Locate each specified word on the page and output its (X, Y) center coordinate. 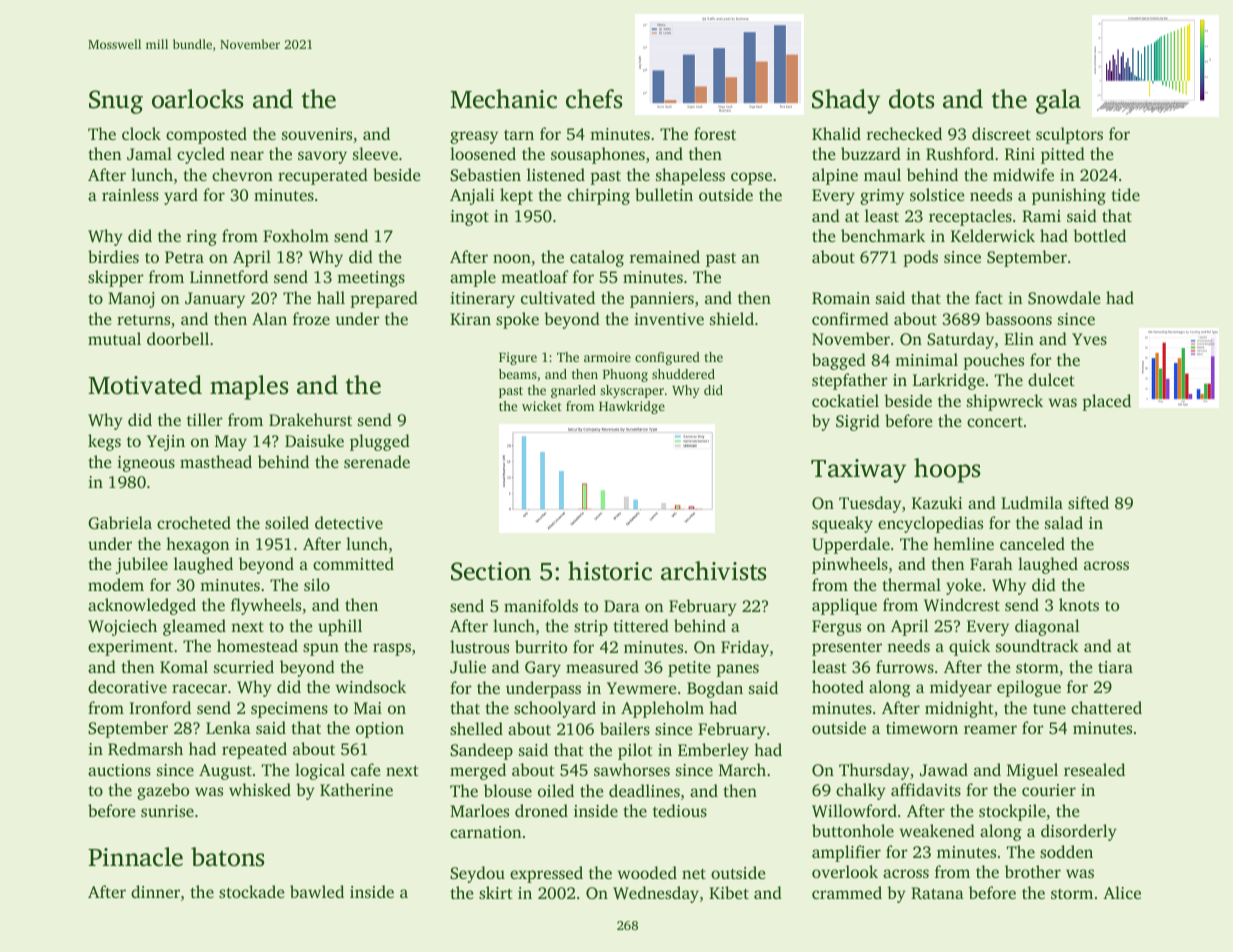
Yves (1089, 339)
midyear (961, 688)
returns (143, 320)
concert (995, 422)
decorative (127, 686)
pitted (1063, 155)
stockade (252, 891)
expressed (546, 874)
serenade (377, 461)
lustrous (479, 646)
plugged (380, 442)
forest (715, 133)
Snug (116, 102)
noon (512, 258)
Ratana (937, 893)
